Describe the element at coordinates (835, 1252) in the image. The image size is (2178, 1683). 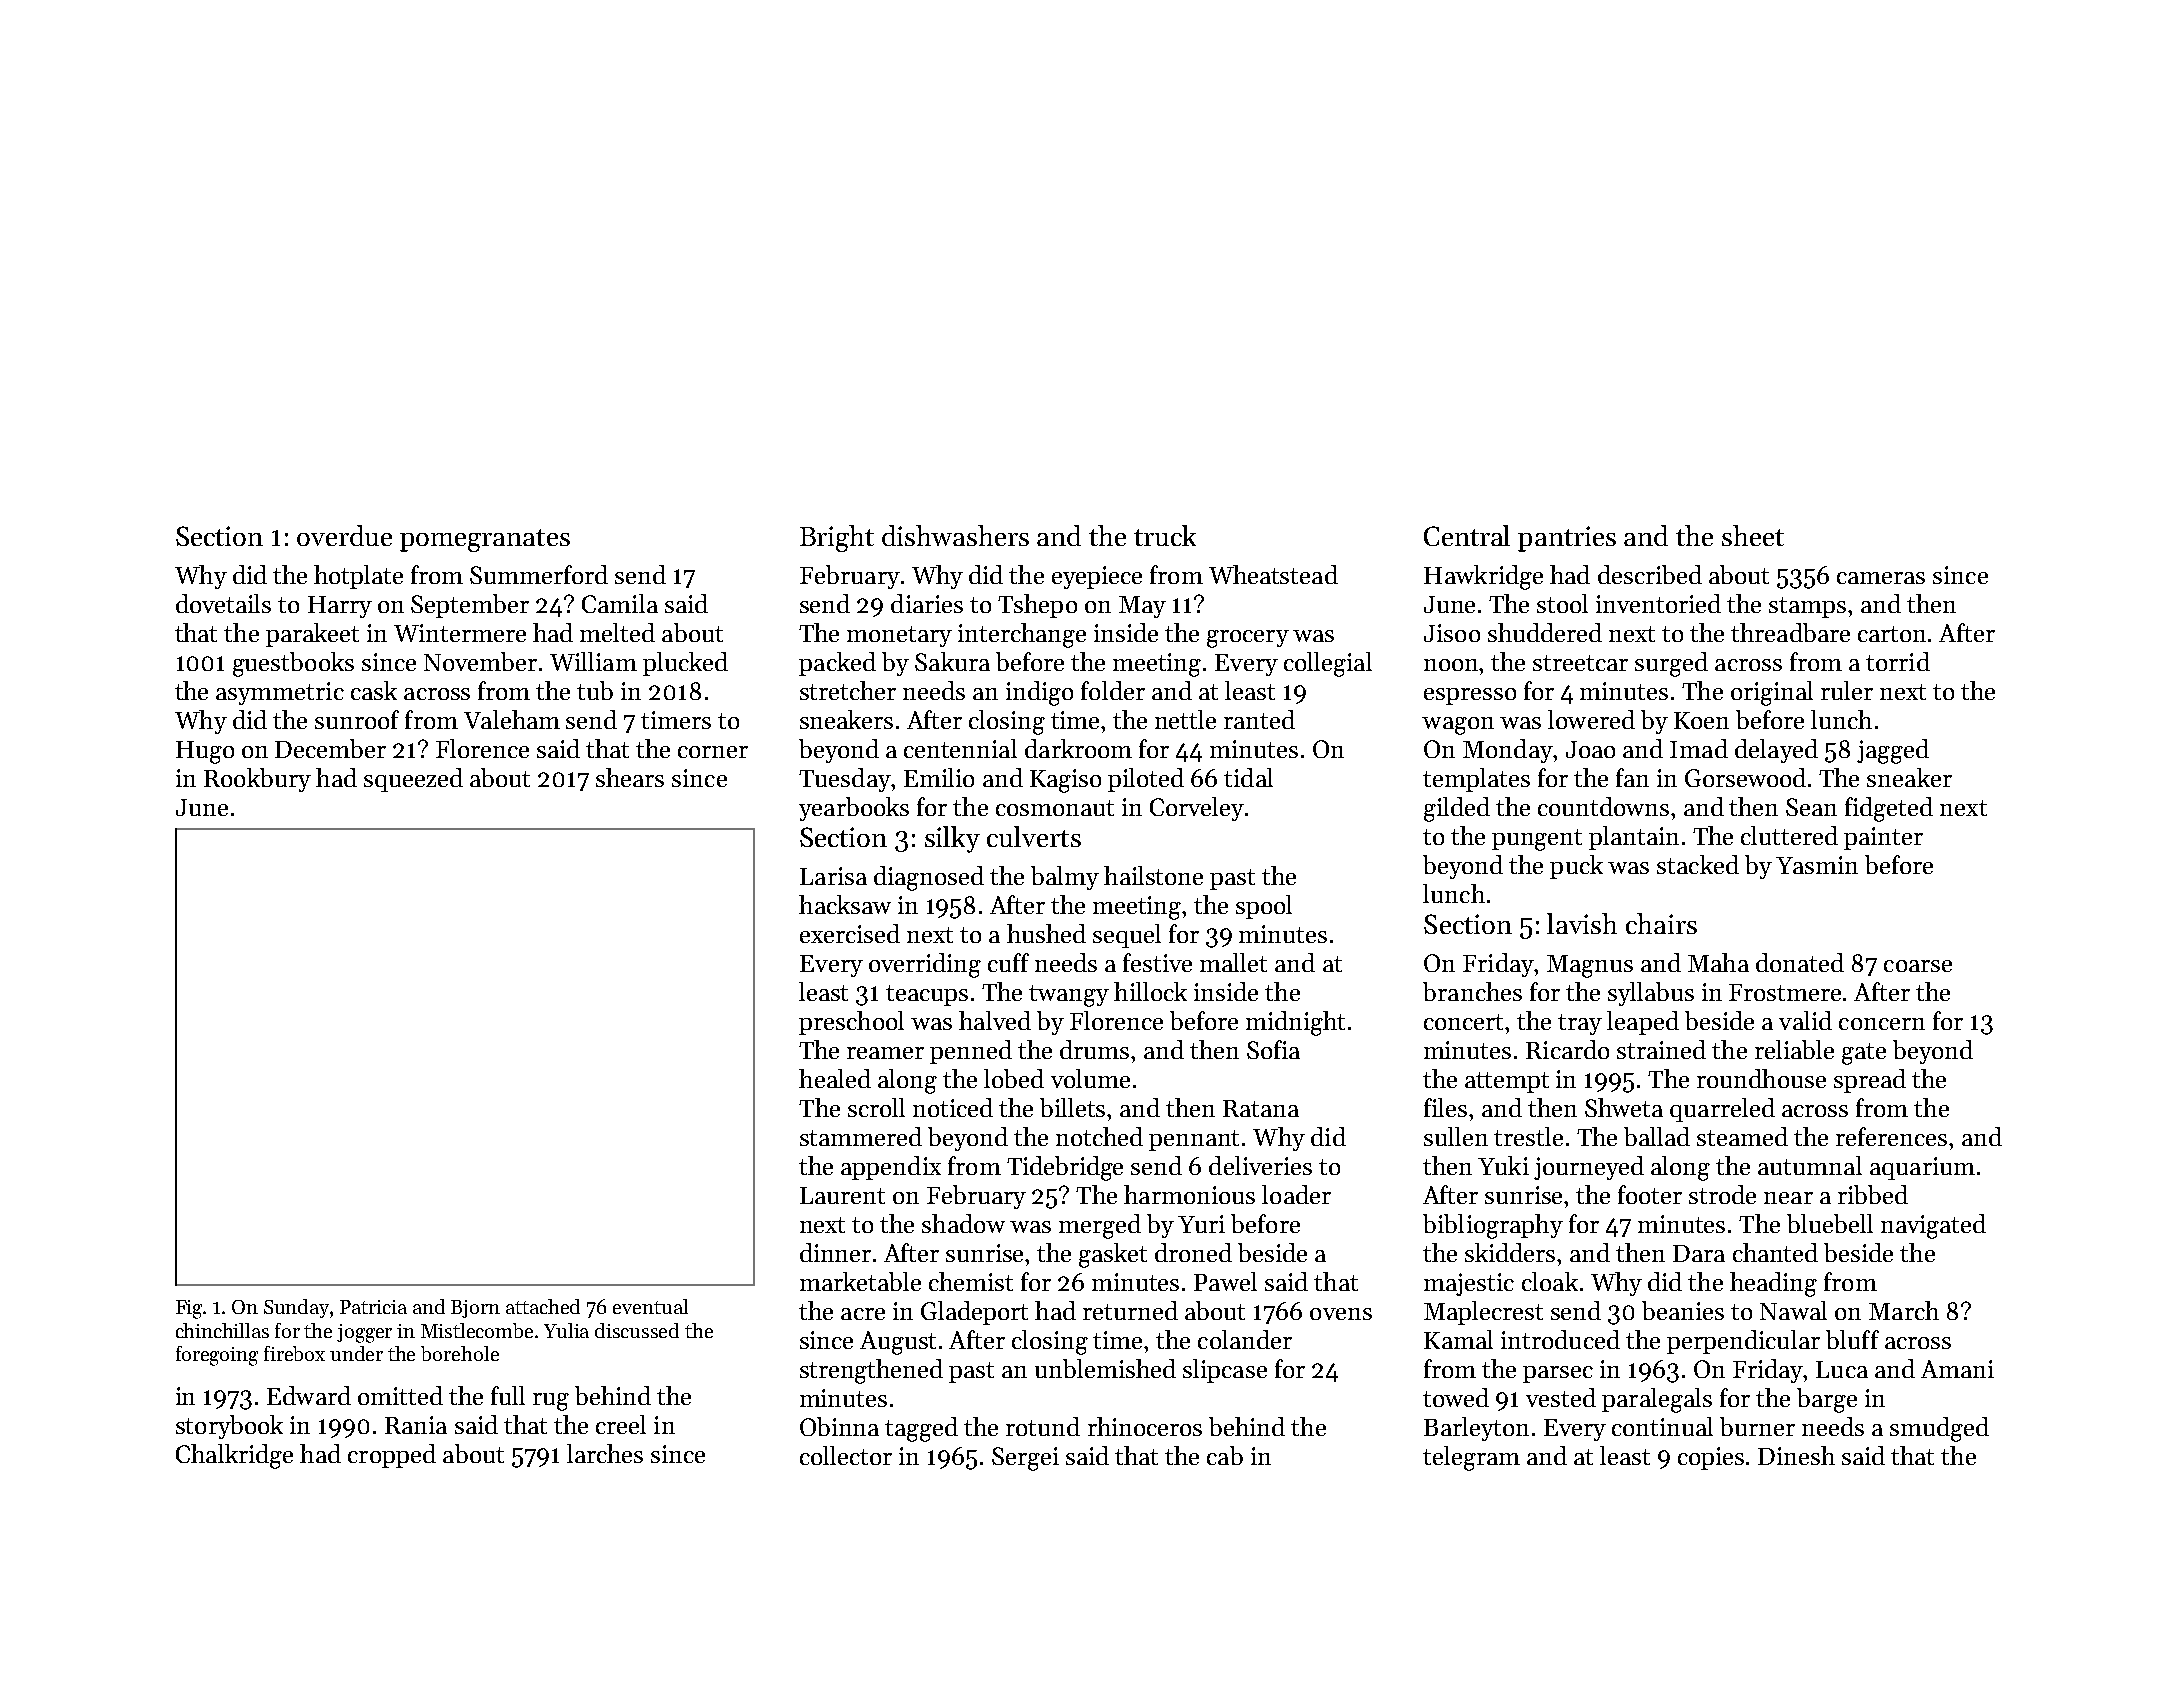
I see `dinner` at that location.
